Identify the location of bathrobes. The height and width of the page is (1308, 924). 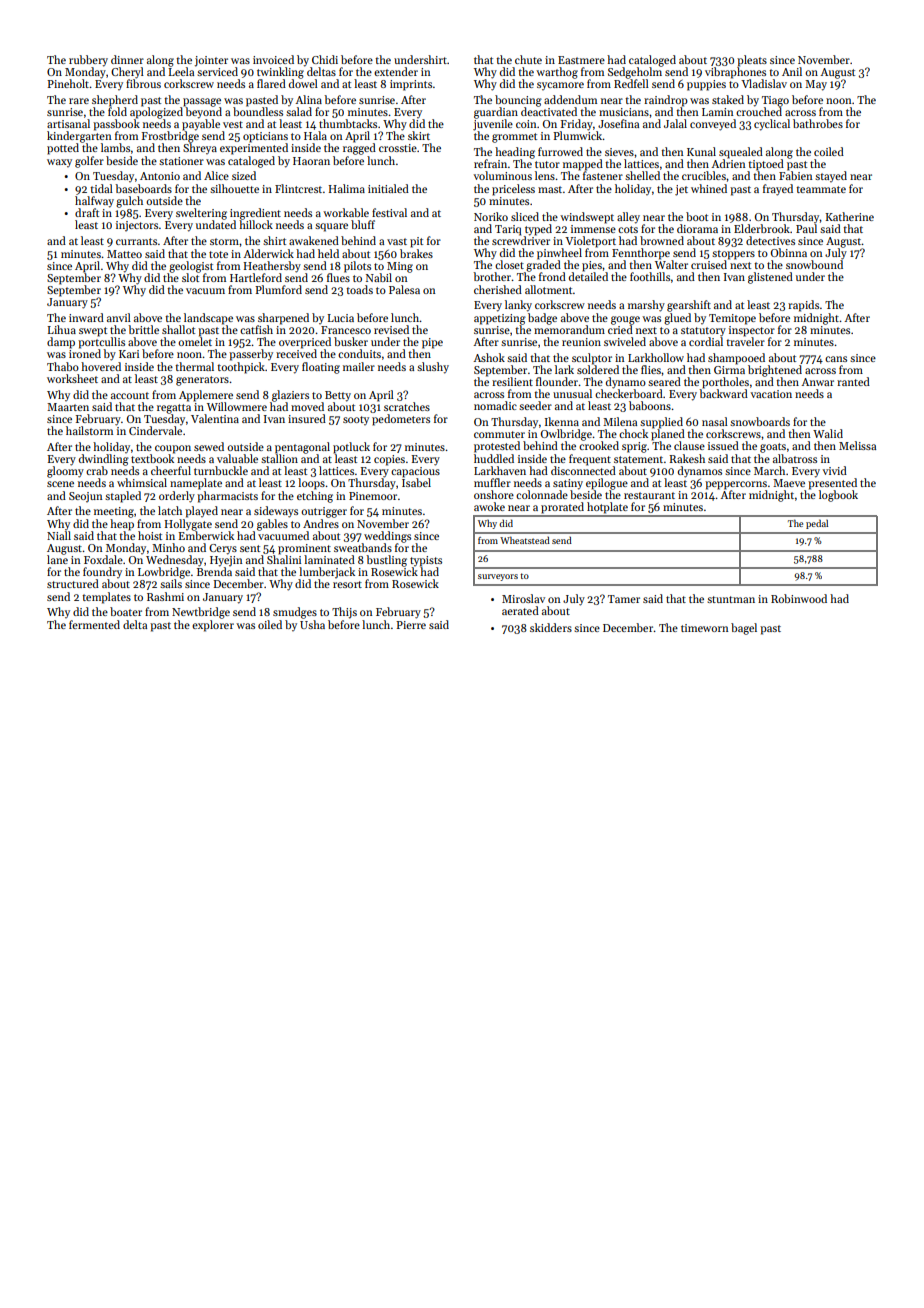
(818, 123).
